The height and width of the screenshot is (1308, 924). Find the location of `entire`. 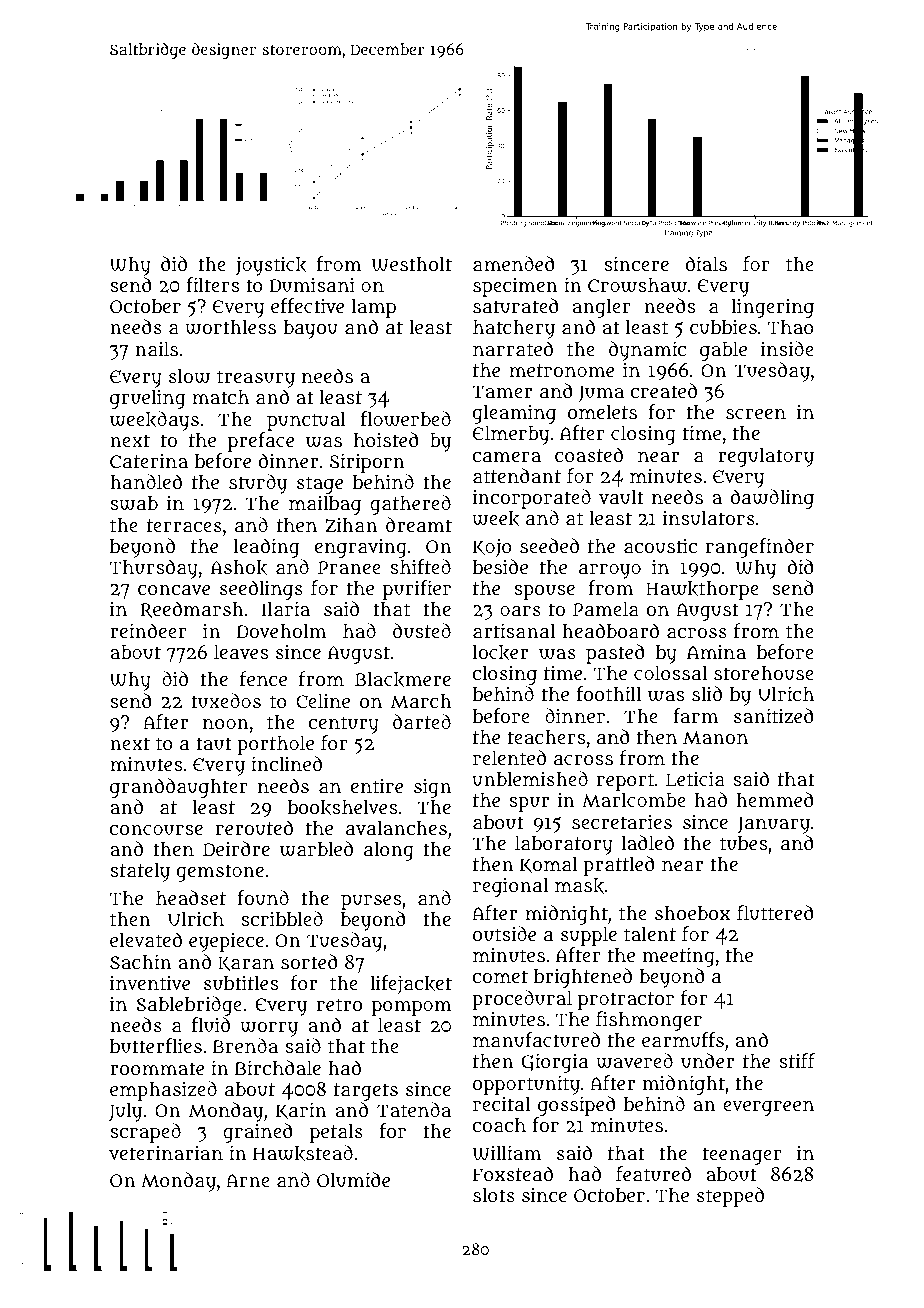

entire is located at coordinates (377, 786).
